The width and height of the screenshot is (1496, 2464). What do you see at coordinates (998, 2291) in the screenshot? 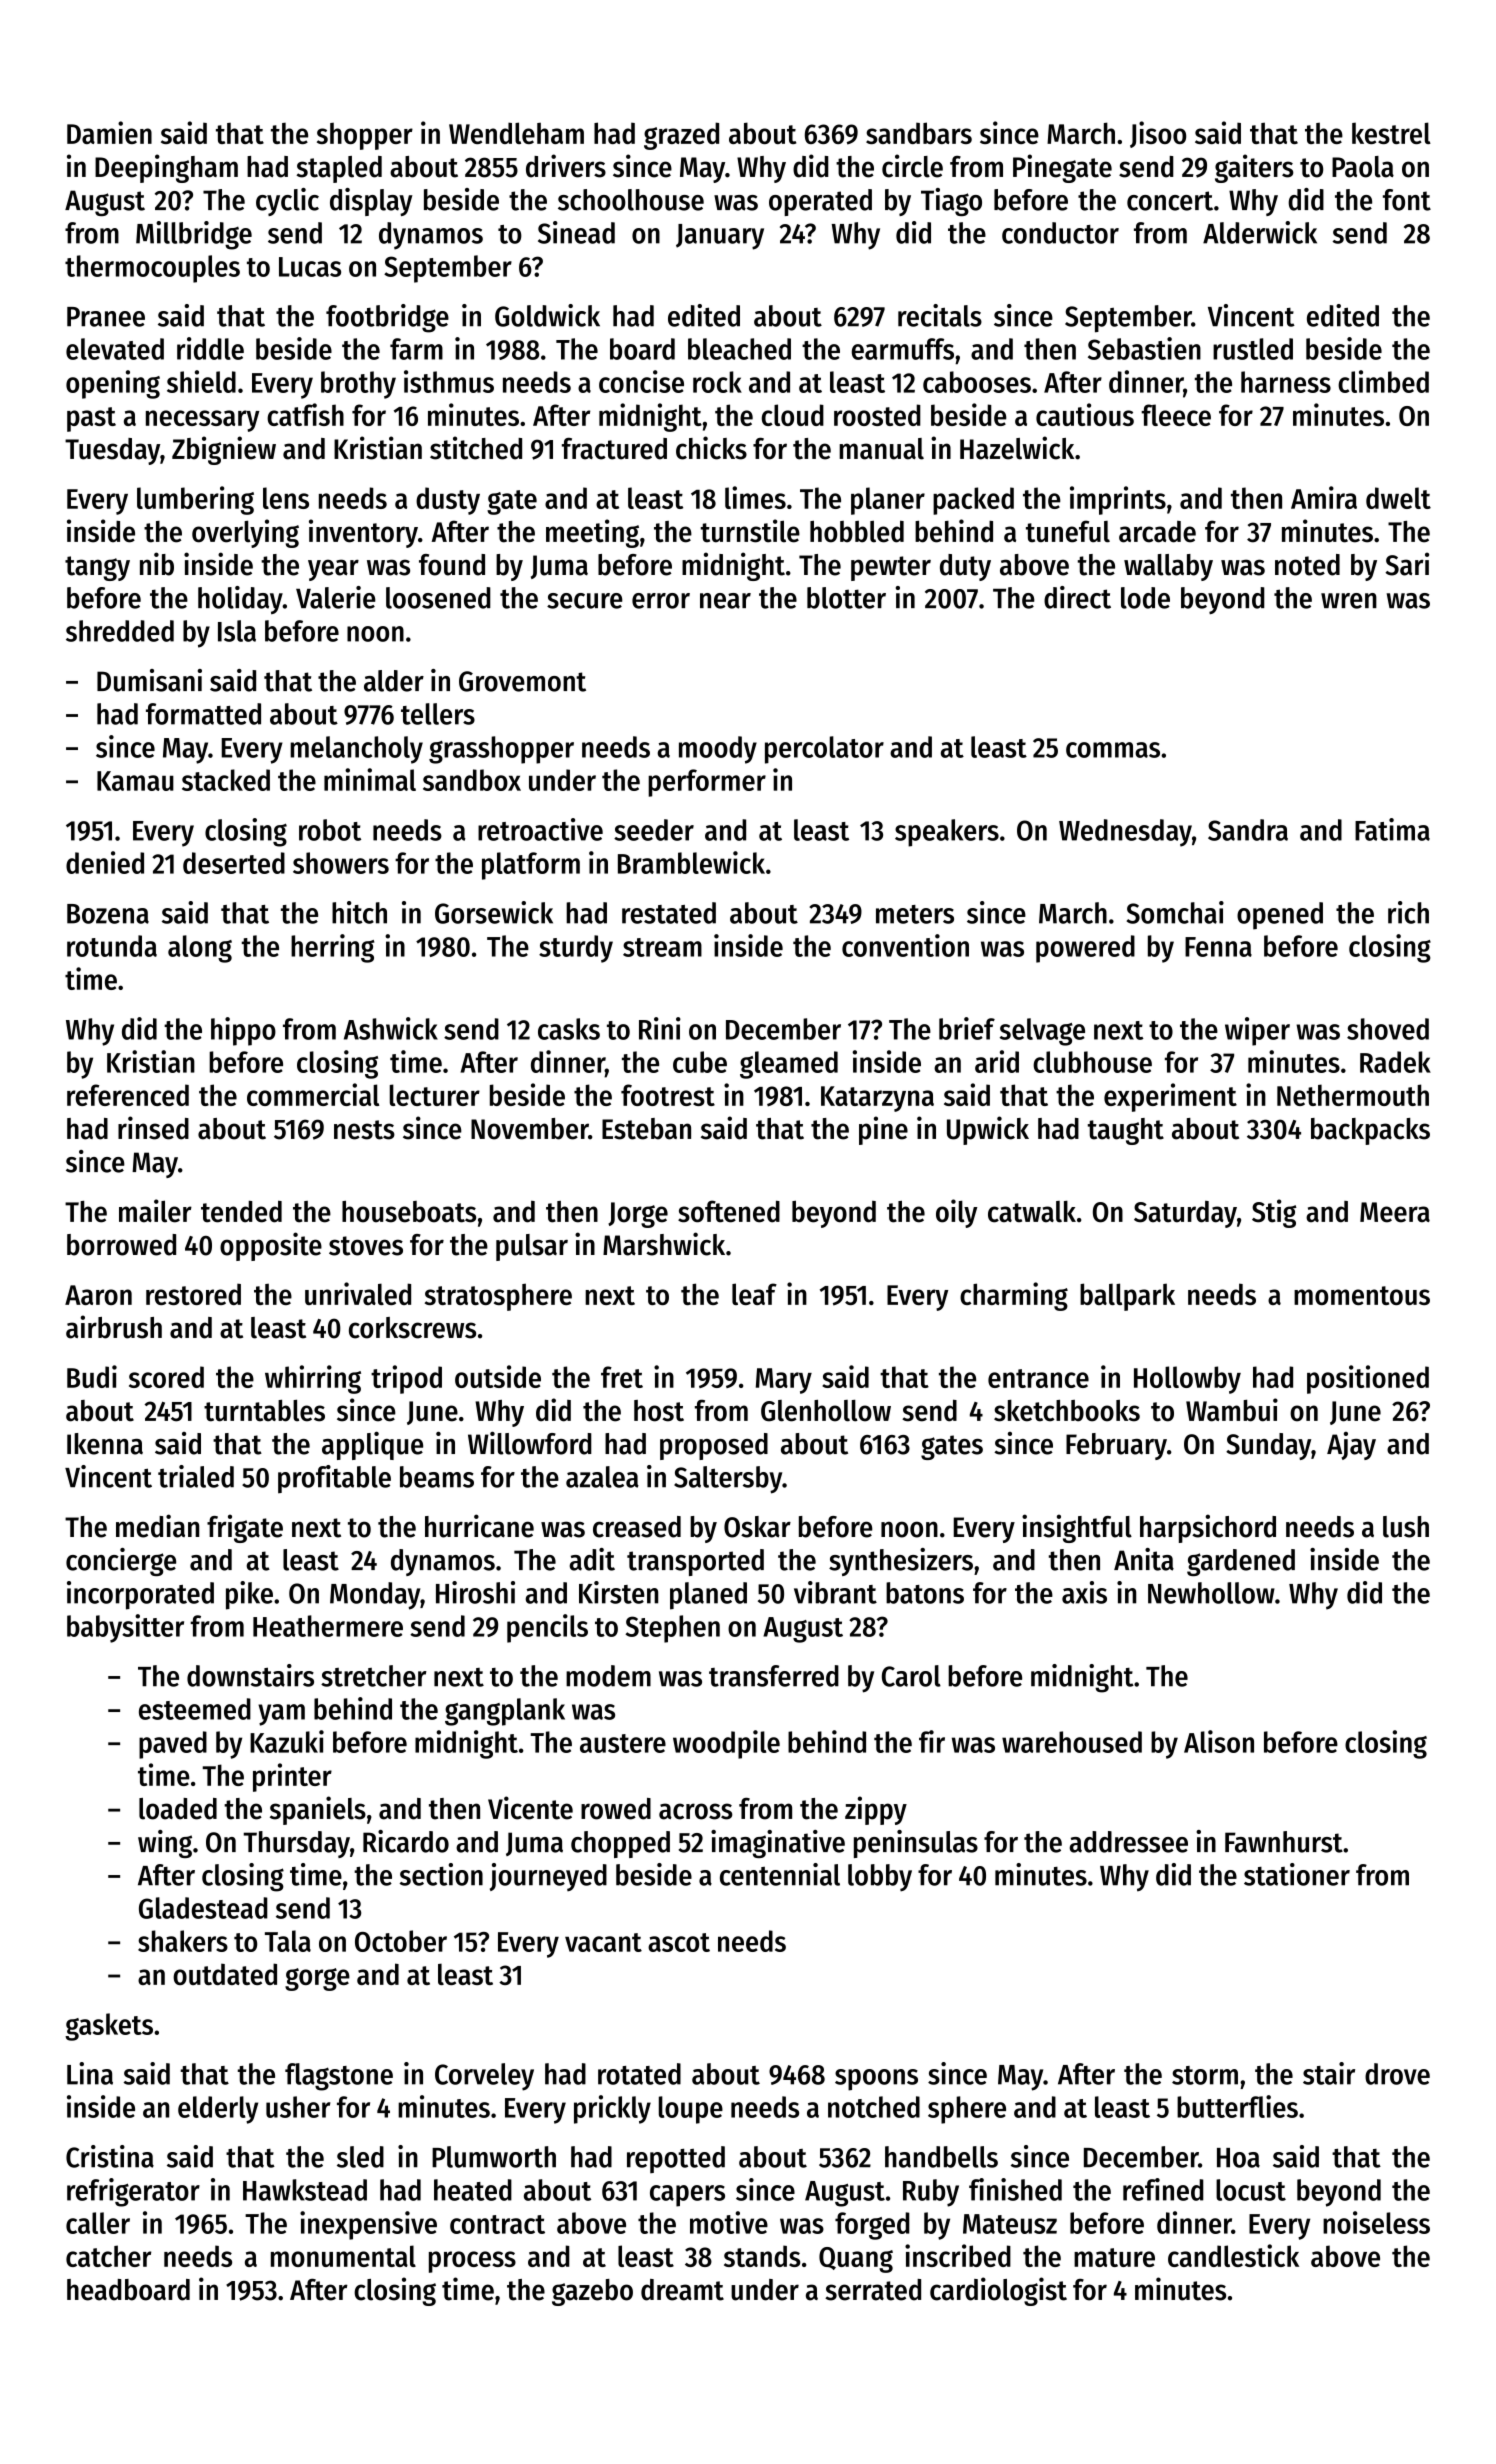
I see `cardiologist` at bounding box center [998, 2291].
